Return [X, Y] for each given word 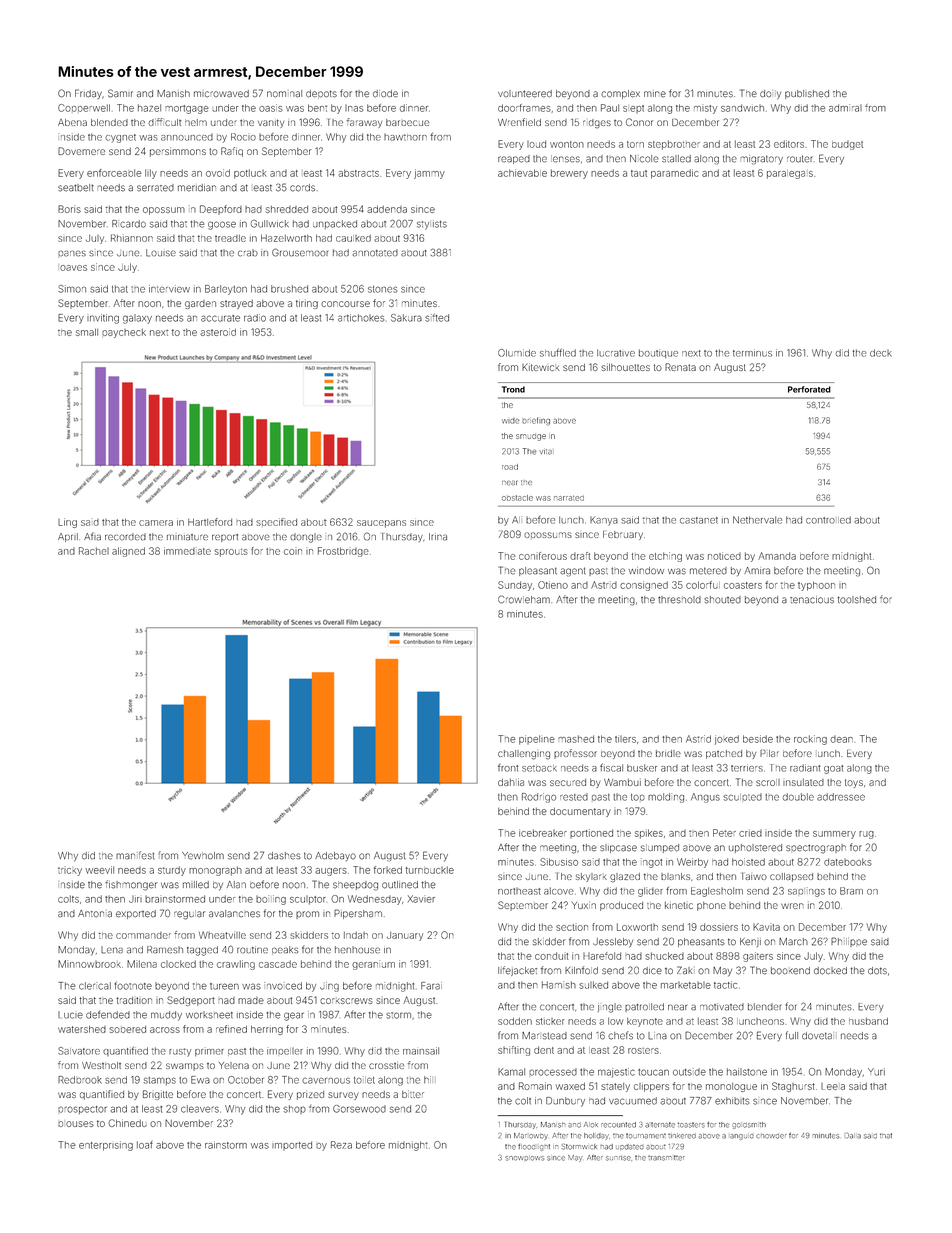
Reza [341, 1145]
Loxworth [637, 927]
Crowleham [524, 599]
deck [881, 353]
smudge [531, 437]
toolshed [857, 600]
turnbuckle [430, 870]
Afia [92, 536]
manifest [135, 855]
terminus [752, 353]
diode [385, 94]
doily [770, 94]
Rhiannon [132, 238]
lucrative [616, 353]
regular [189, 915]
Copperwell [84, 108]
